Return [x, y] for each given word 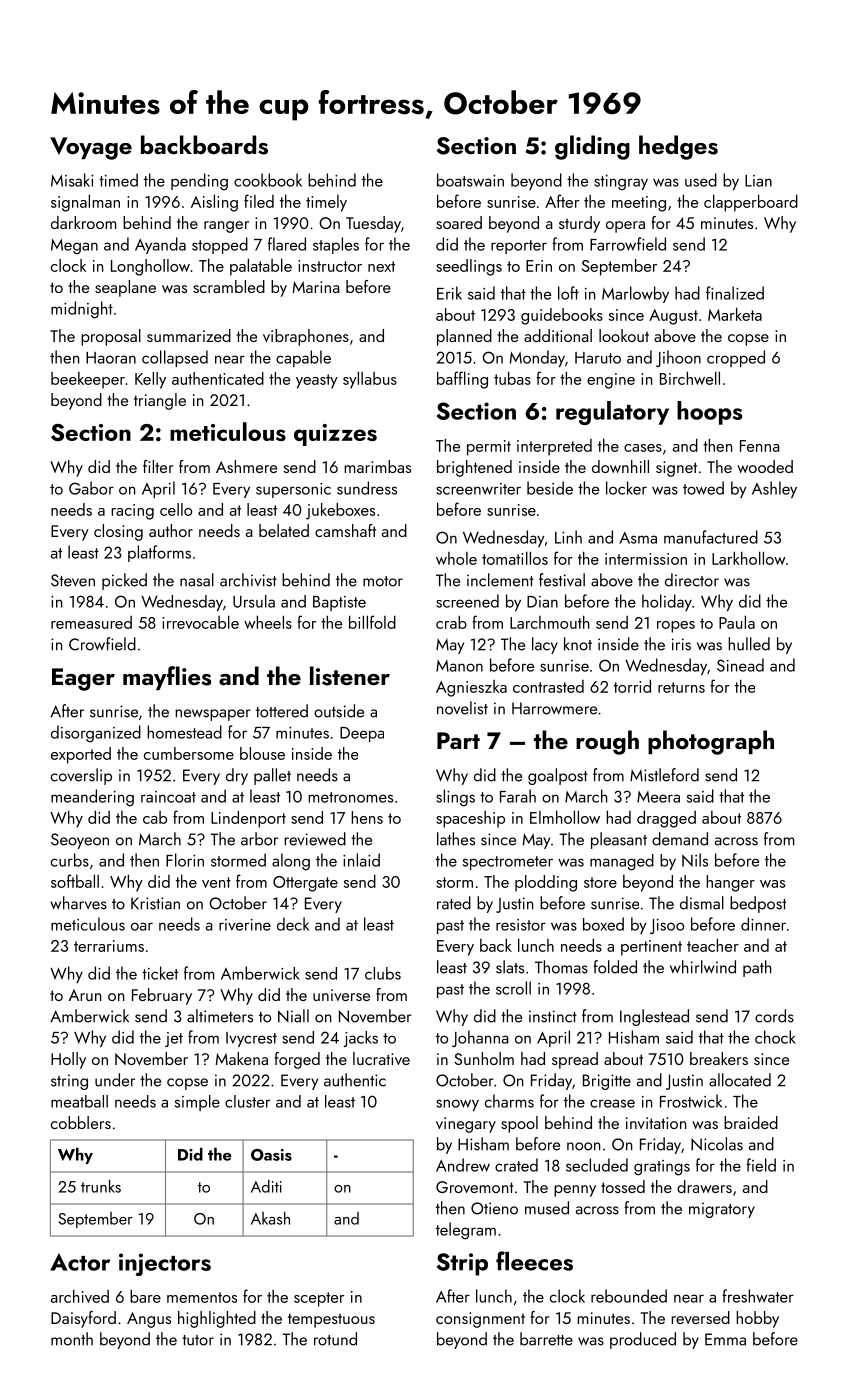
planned [464, 337]
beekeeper [88, 380]
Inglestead [654, 1017]
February [162, 996]
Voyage [91, 148]
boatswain [470, 180]
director [692, 580]
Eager [83, 679]
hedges [678, 147]
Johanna [480, 1038]
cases [643, 448]
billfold [372, 622]
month [72, 1339]
